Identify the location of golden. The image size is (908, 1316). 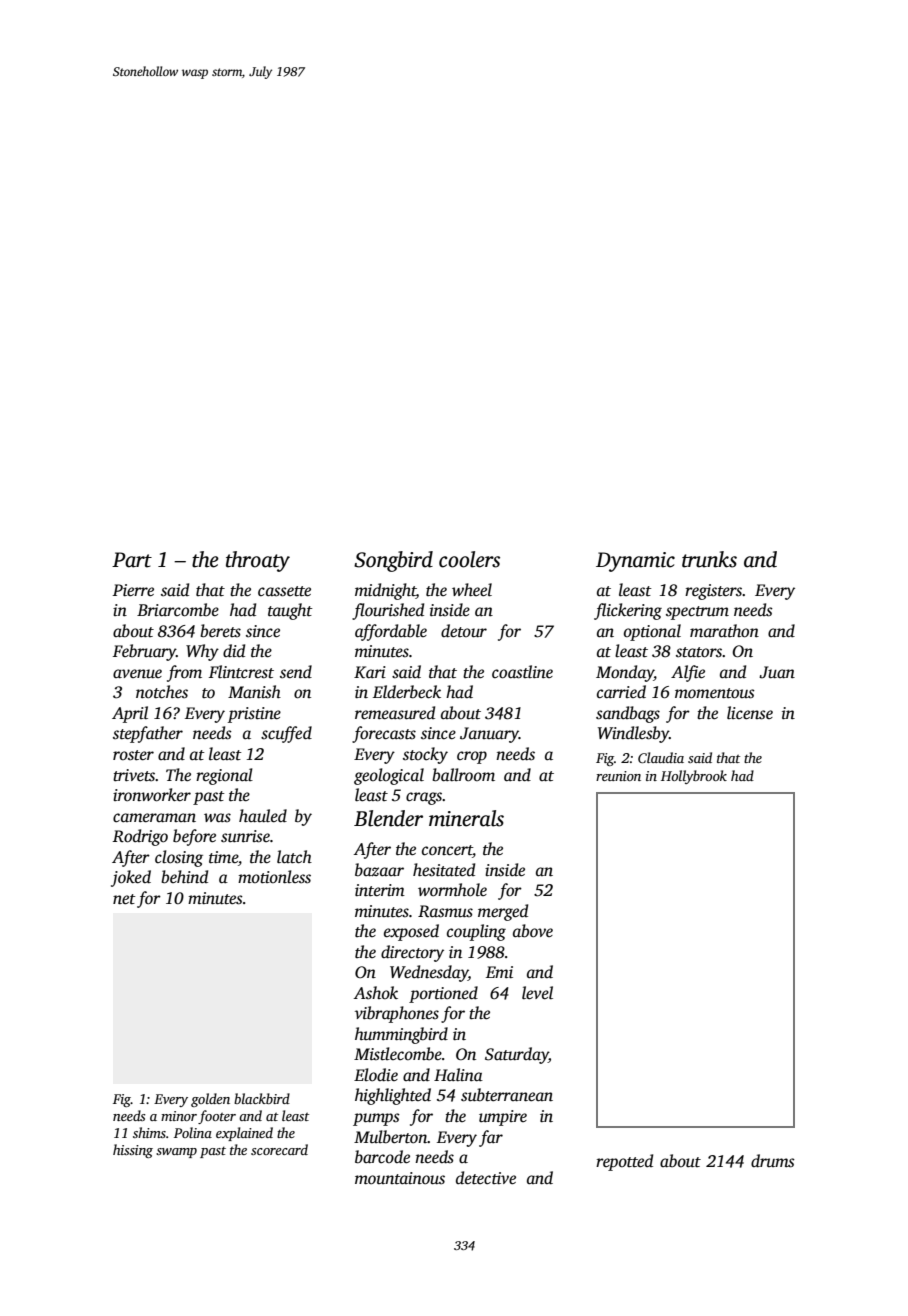
(210, 1100).
